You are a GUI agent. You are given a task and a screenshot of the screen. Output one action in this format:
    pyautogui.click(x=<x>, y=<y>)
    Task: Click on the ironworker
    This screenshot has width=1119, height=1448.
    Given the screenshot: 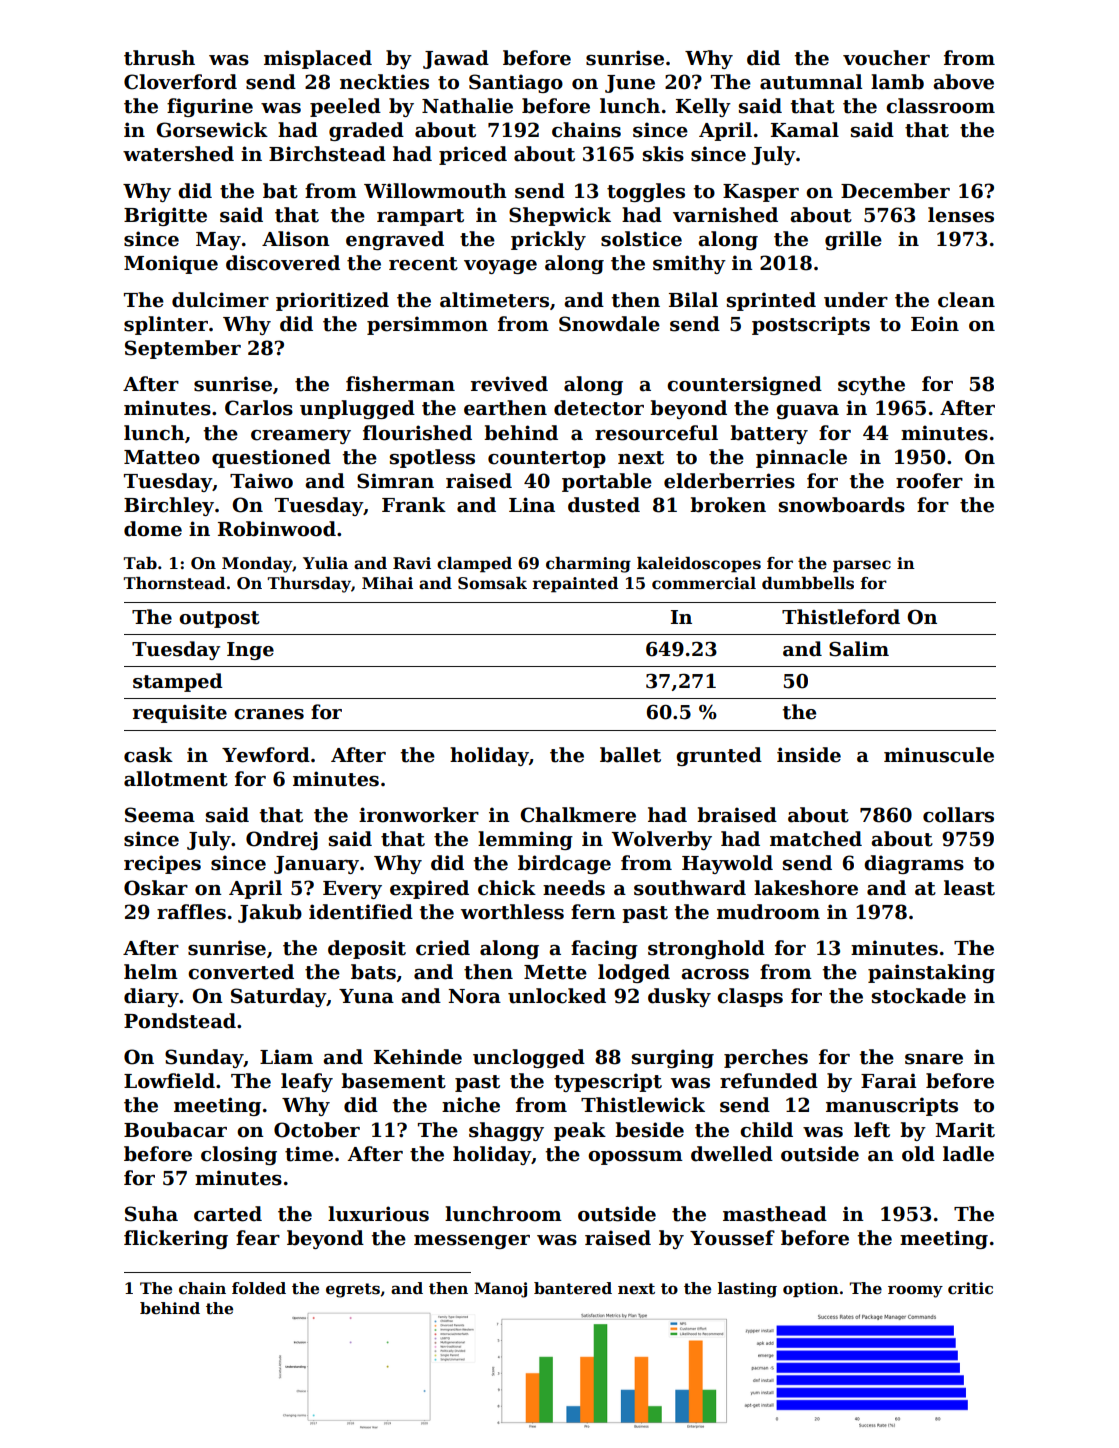 What is the action you would take?
    pyautogui.click(x=419, y=815)
